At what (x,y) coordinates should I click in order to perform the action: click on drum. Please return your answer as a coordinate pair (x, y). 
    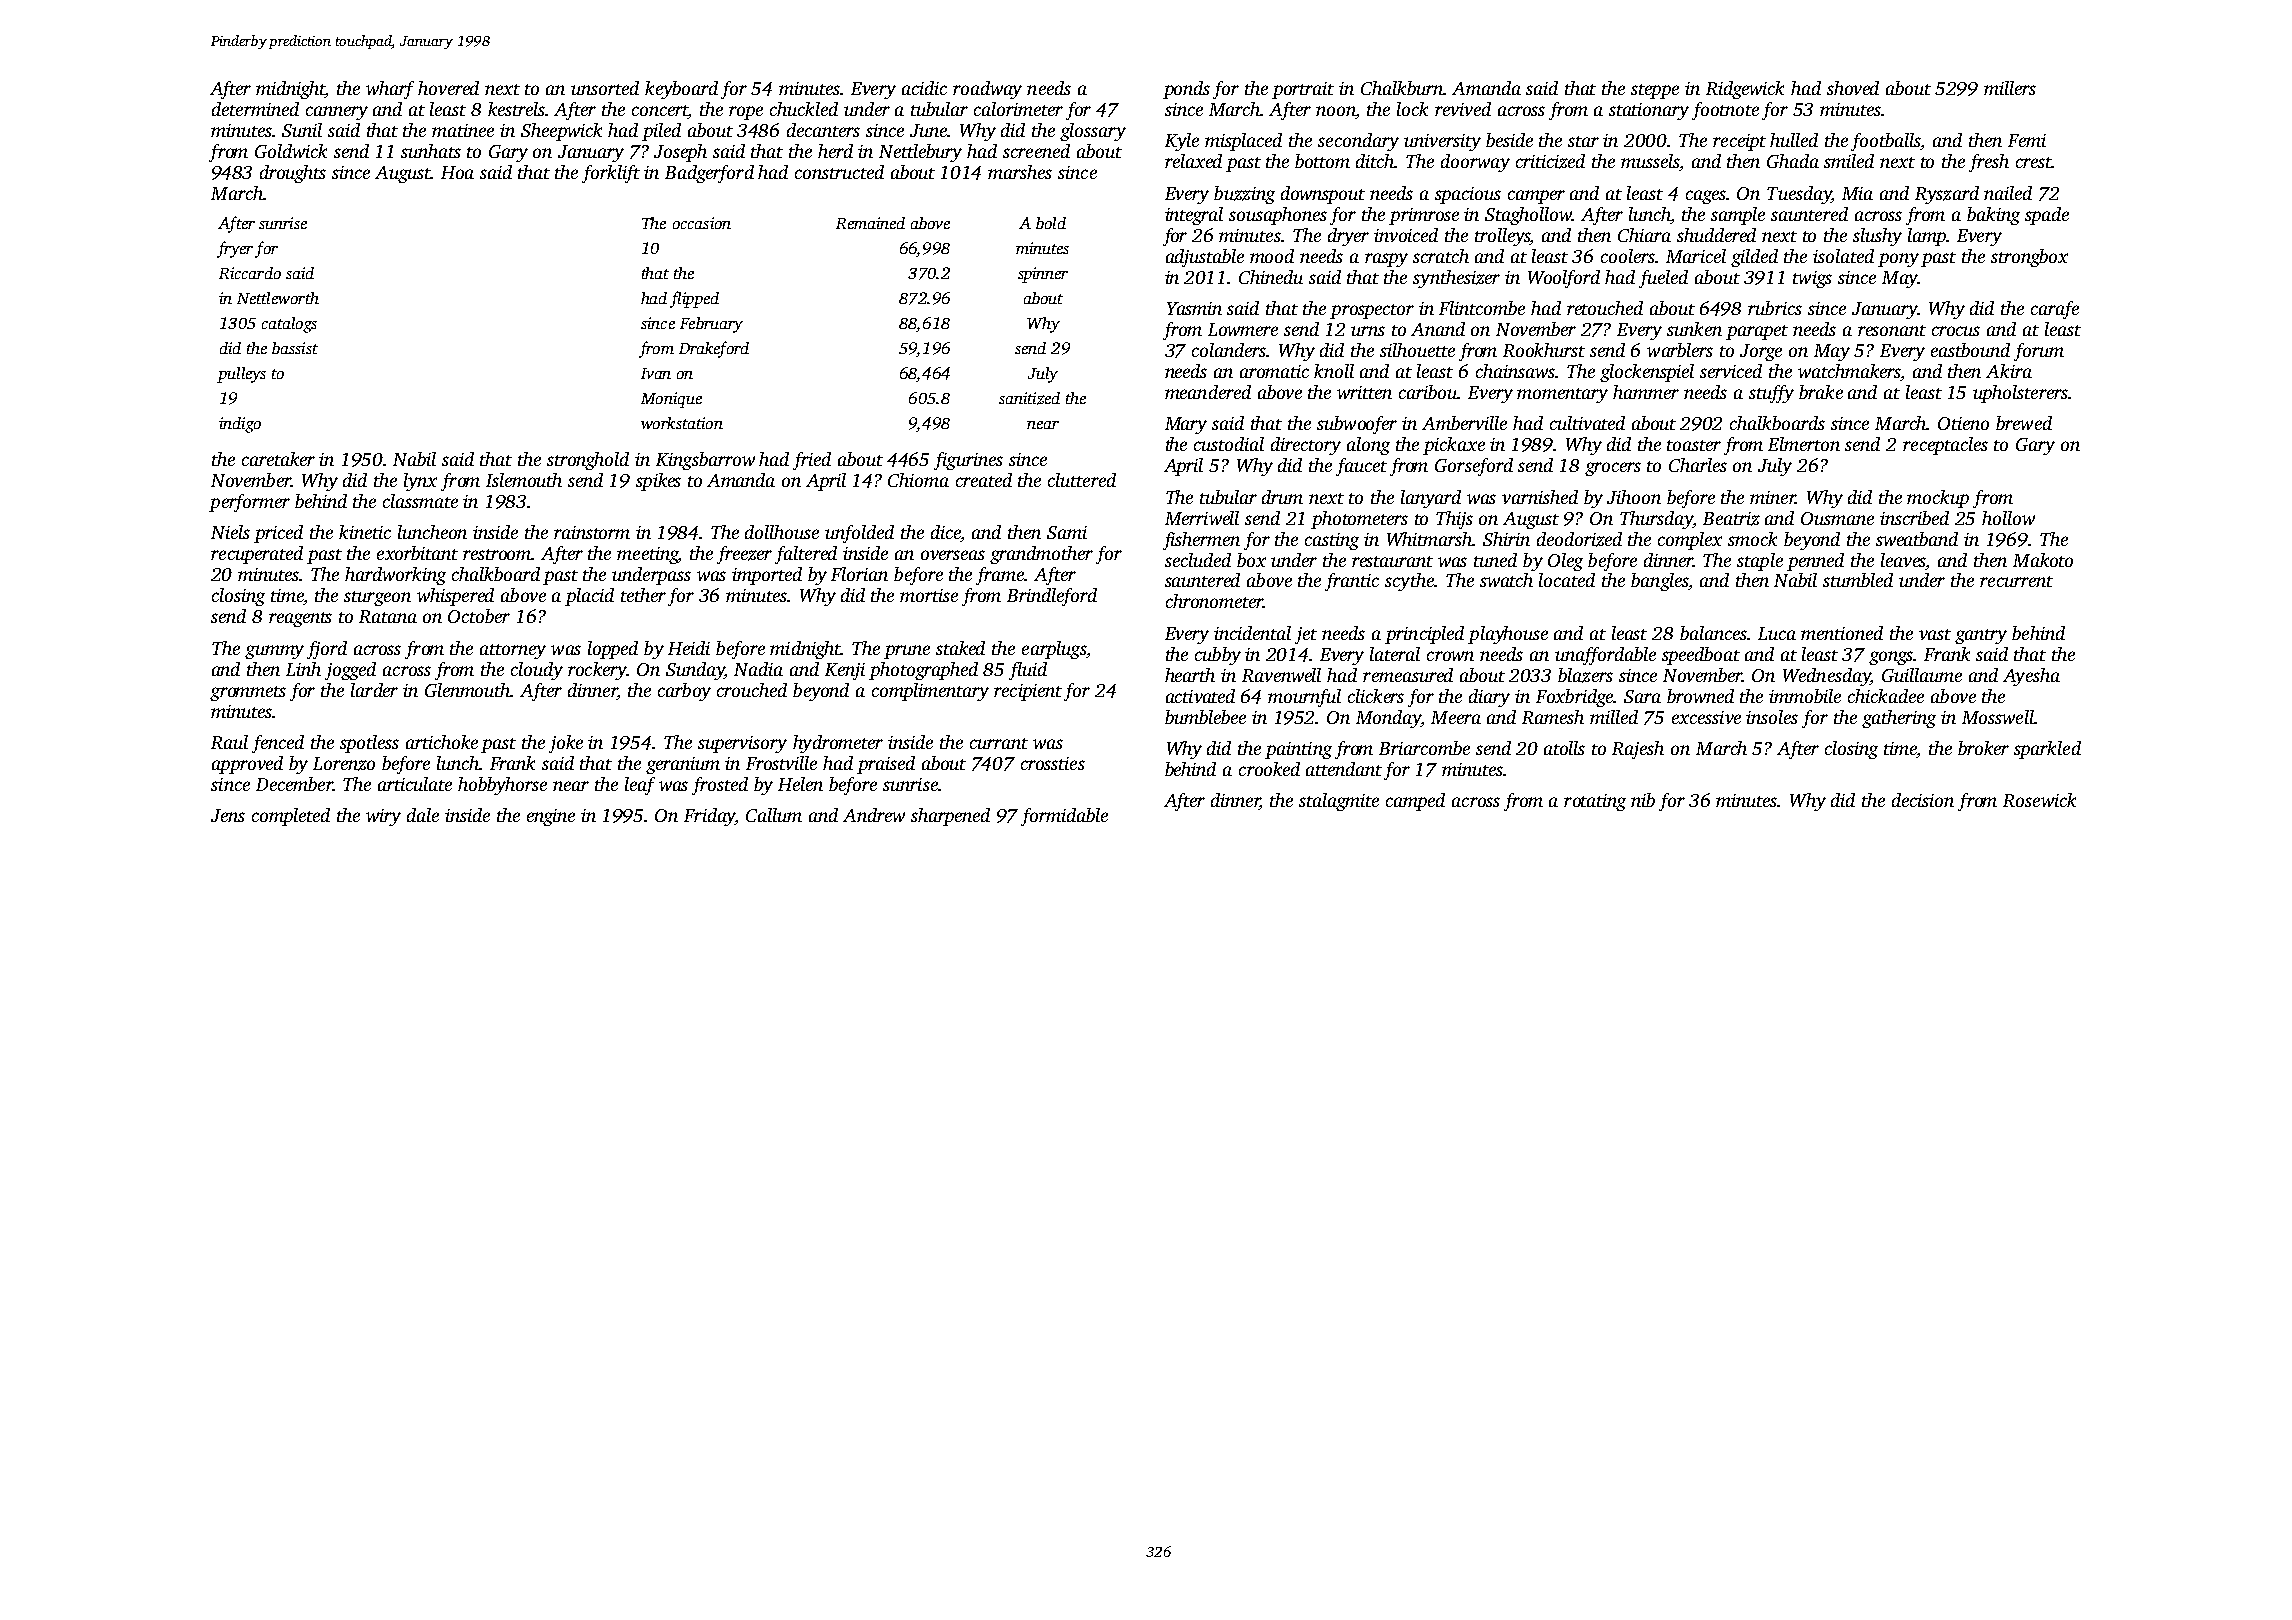
    Looking at the image, I should click on (1282, 497).
